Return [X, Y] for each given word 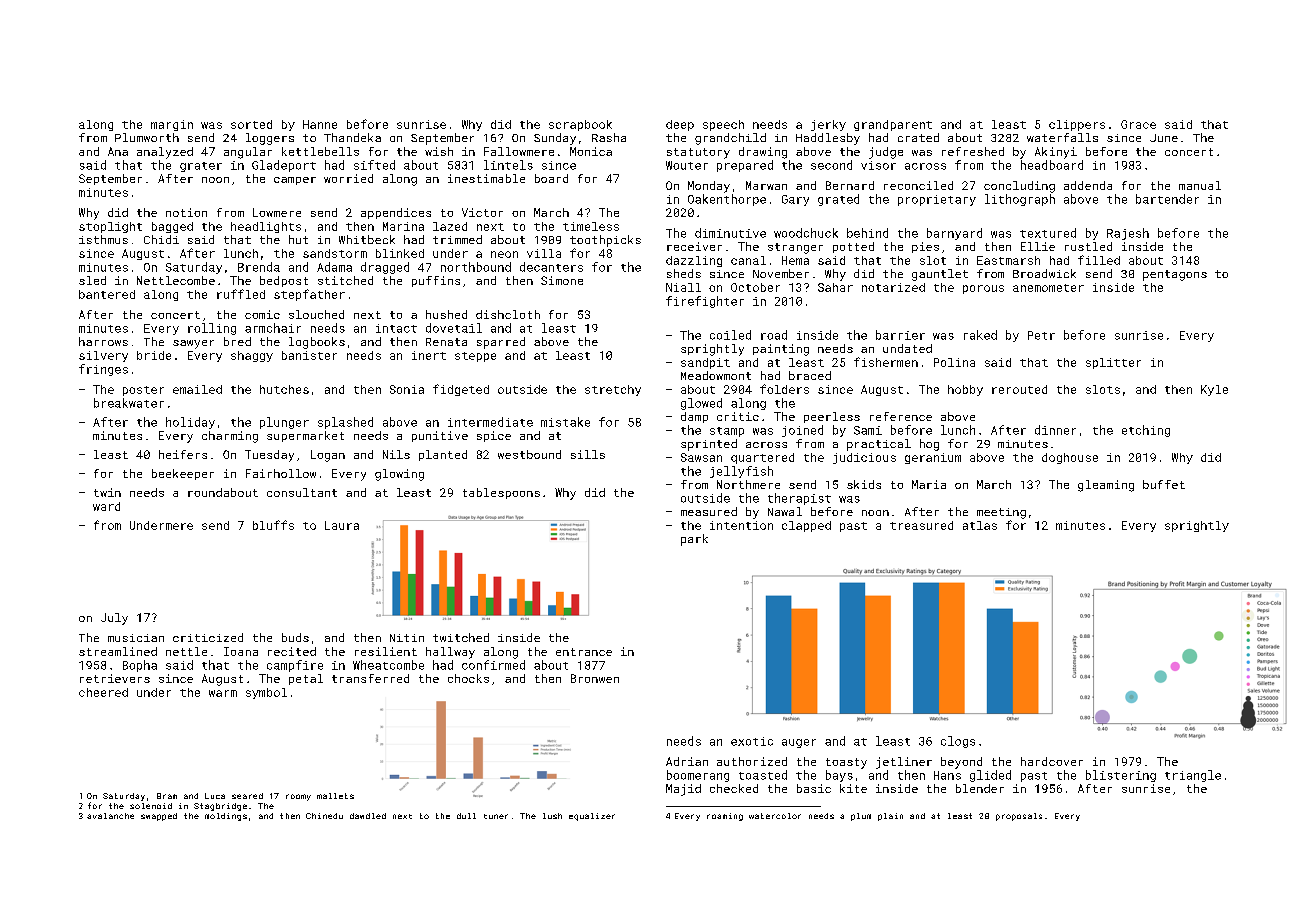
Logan [328, 456]
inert [429, 355]
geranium [933, 458]
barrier [900, 335]
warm [223, 693]
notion [186, 212]
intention [741, 525]
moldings [226, 817]
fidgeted [461, 390]
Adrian [687, 761]
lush [552, 816]
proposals [1019, 817]
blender [980, 788]
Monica [591, 151]
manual [1200, 185]
